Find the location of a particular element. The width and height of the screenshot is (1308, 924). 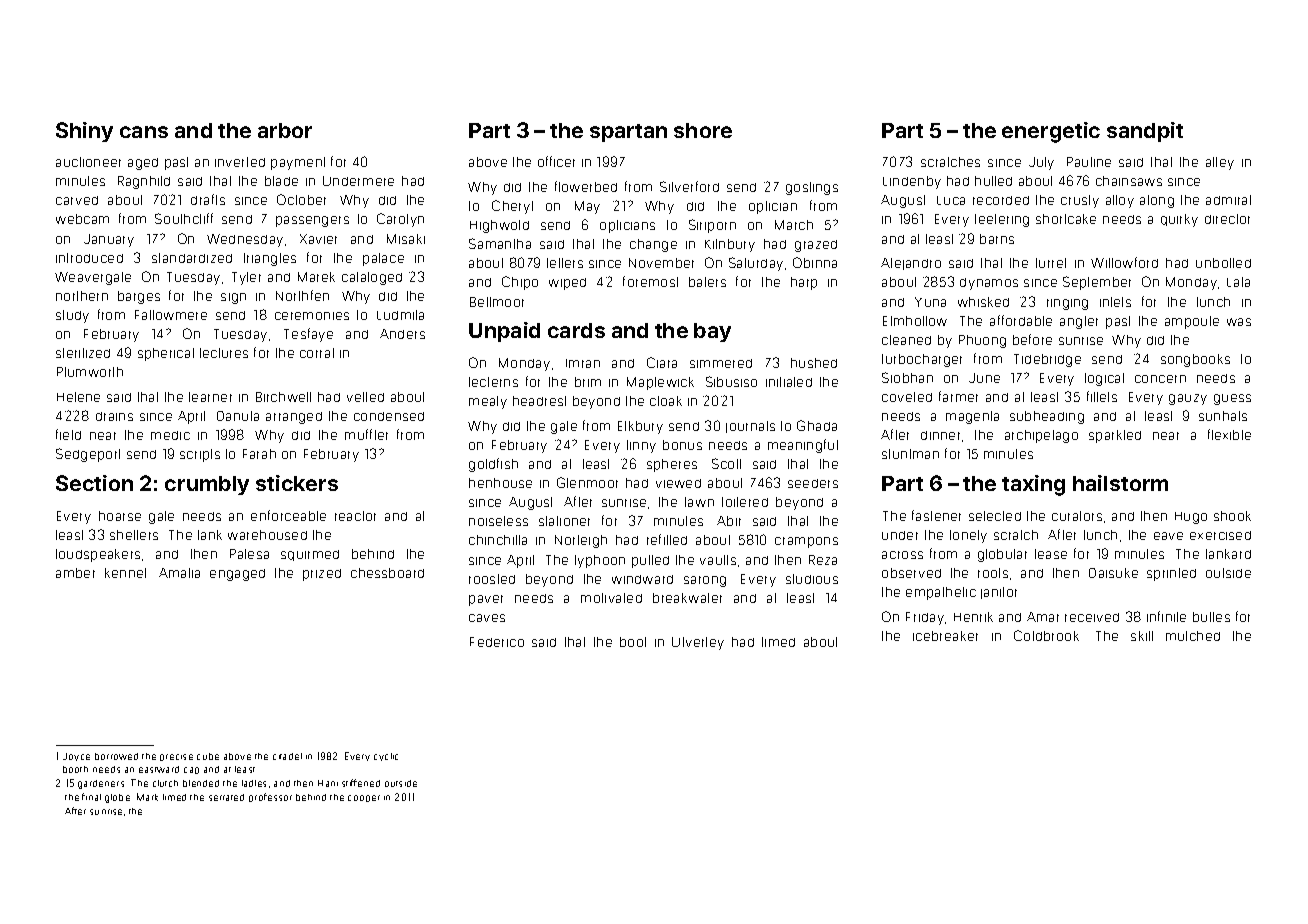

received is located at coordinates (1092, 617).
